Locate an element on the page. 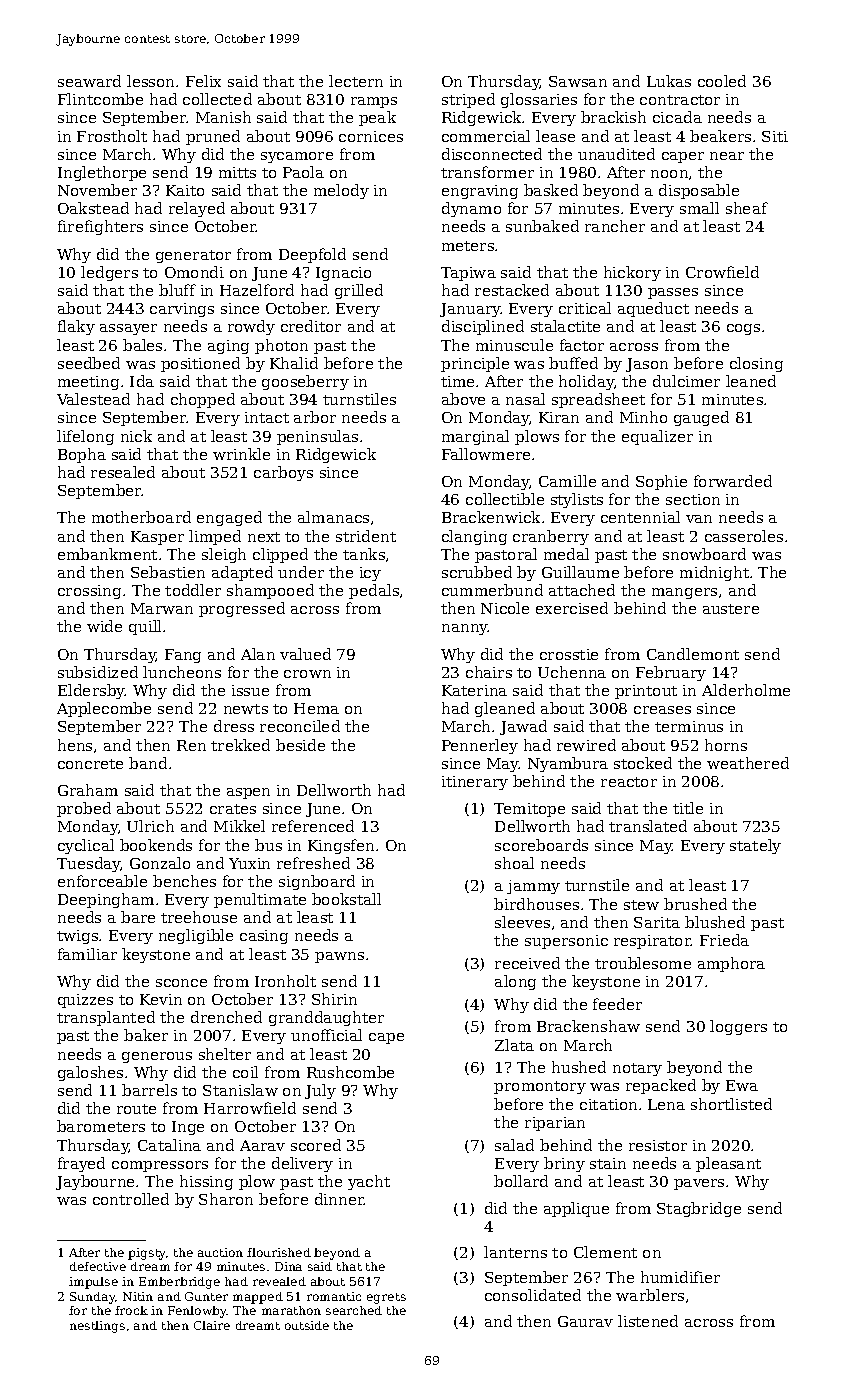 The width and height of the document is (849, 1400). crosstie is located at coordinates (569, 654).
